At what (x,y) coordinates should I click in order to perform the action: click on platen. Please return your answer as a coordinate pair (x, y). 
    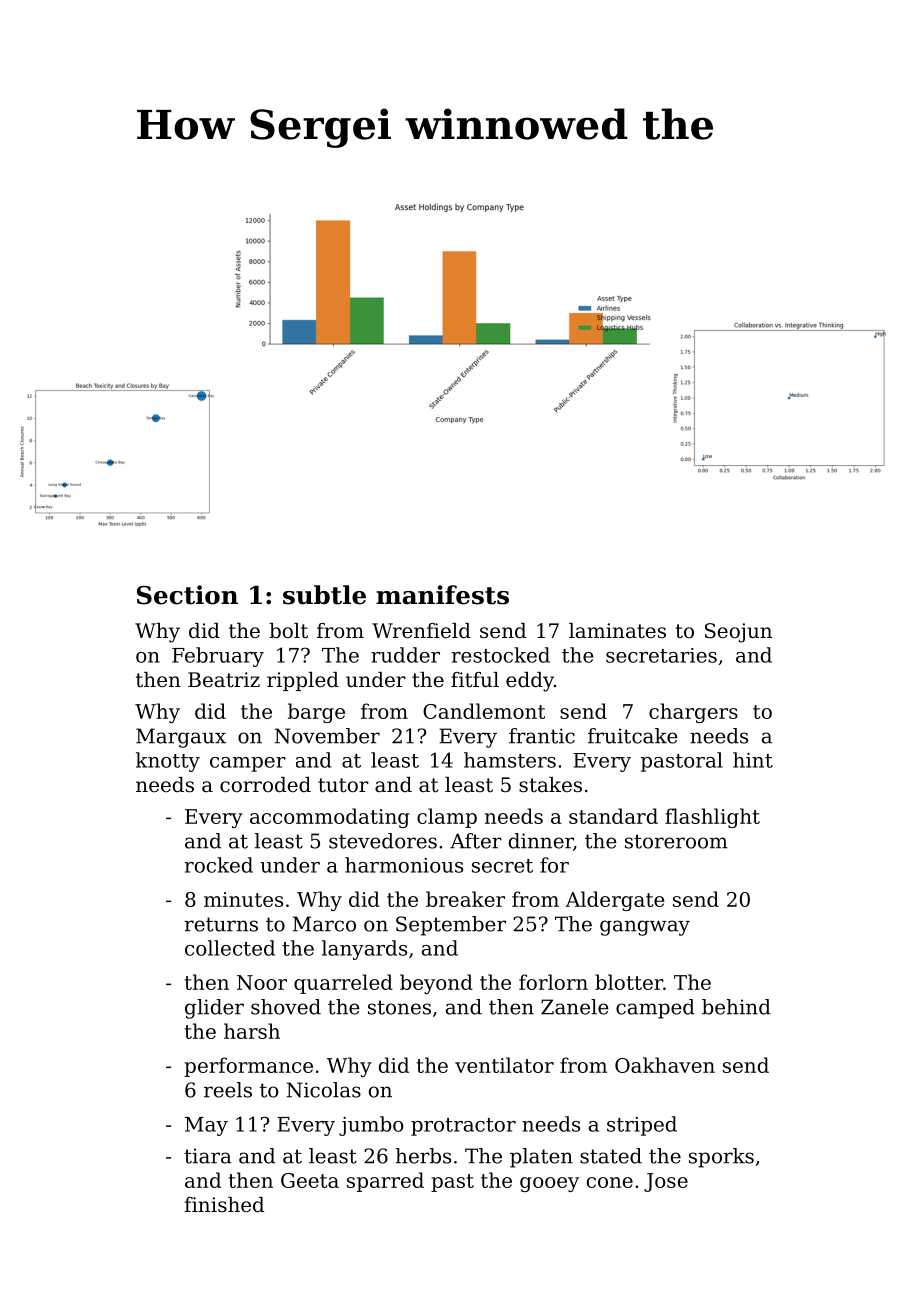
    Looking at the image, I should click on (541, 1158).
